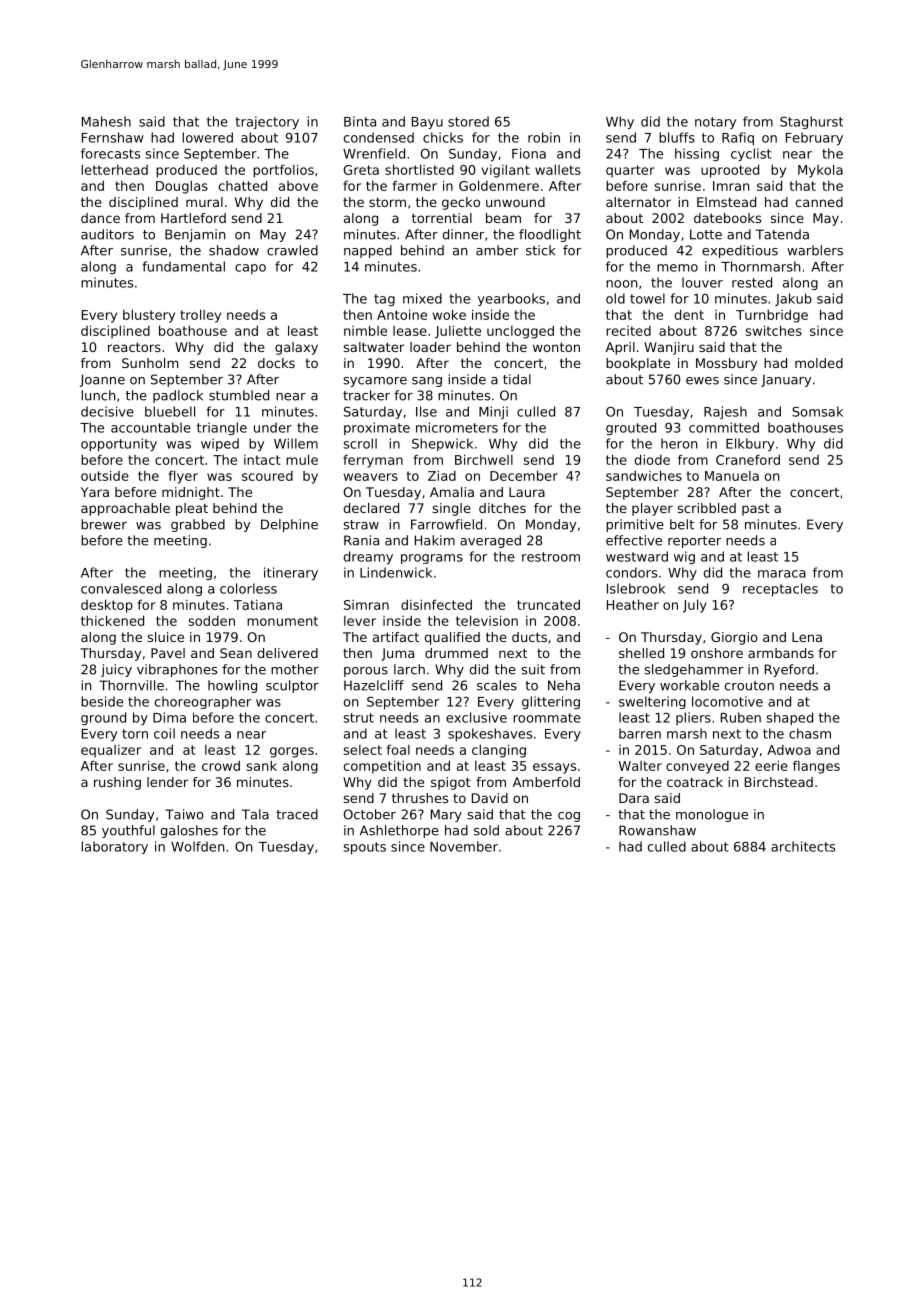  What do you see at coordinates (197, 846) in the screenshot?
I see `Wolfden` at bounding box center [197, 846].
